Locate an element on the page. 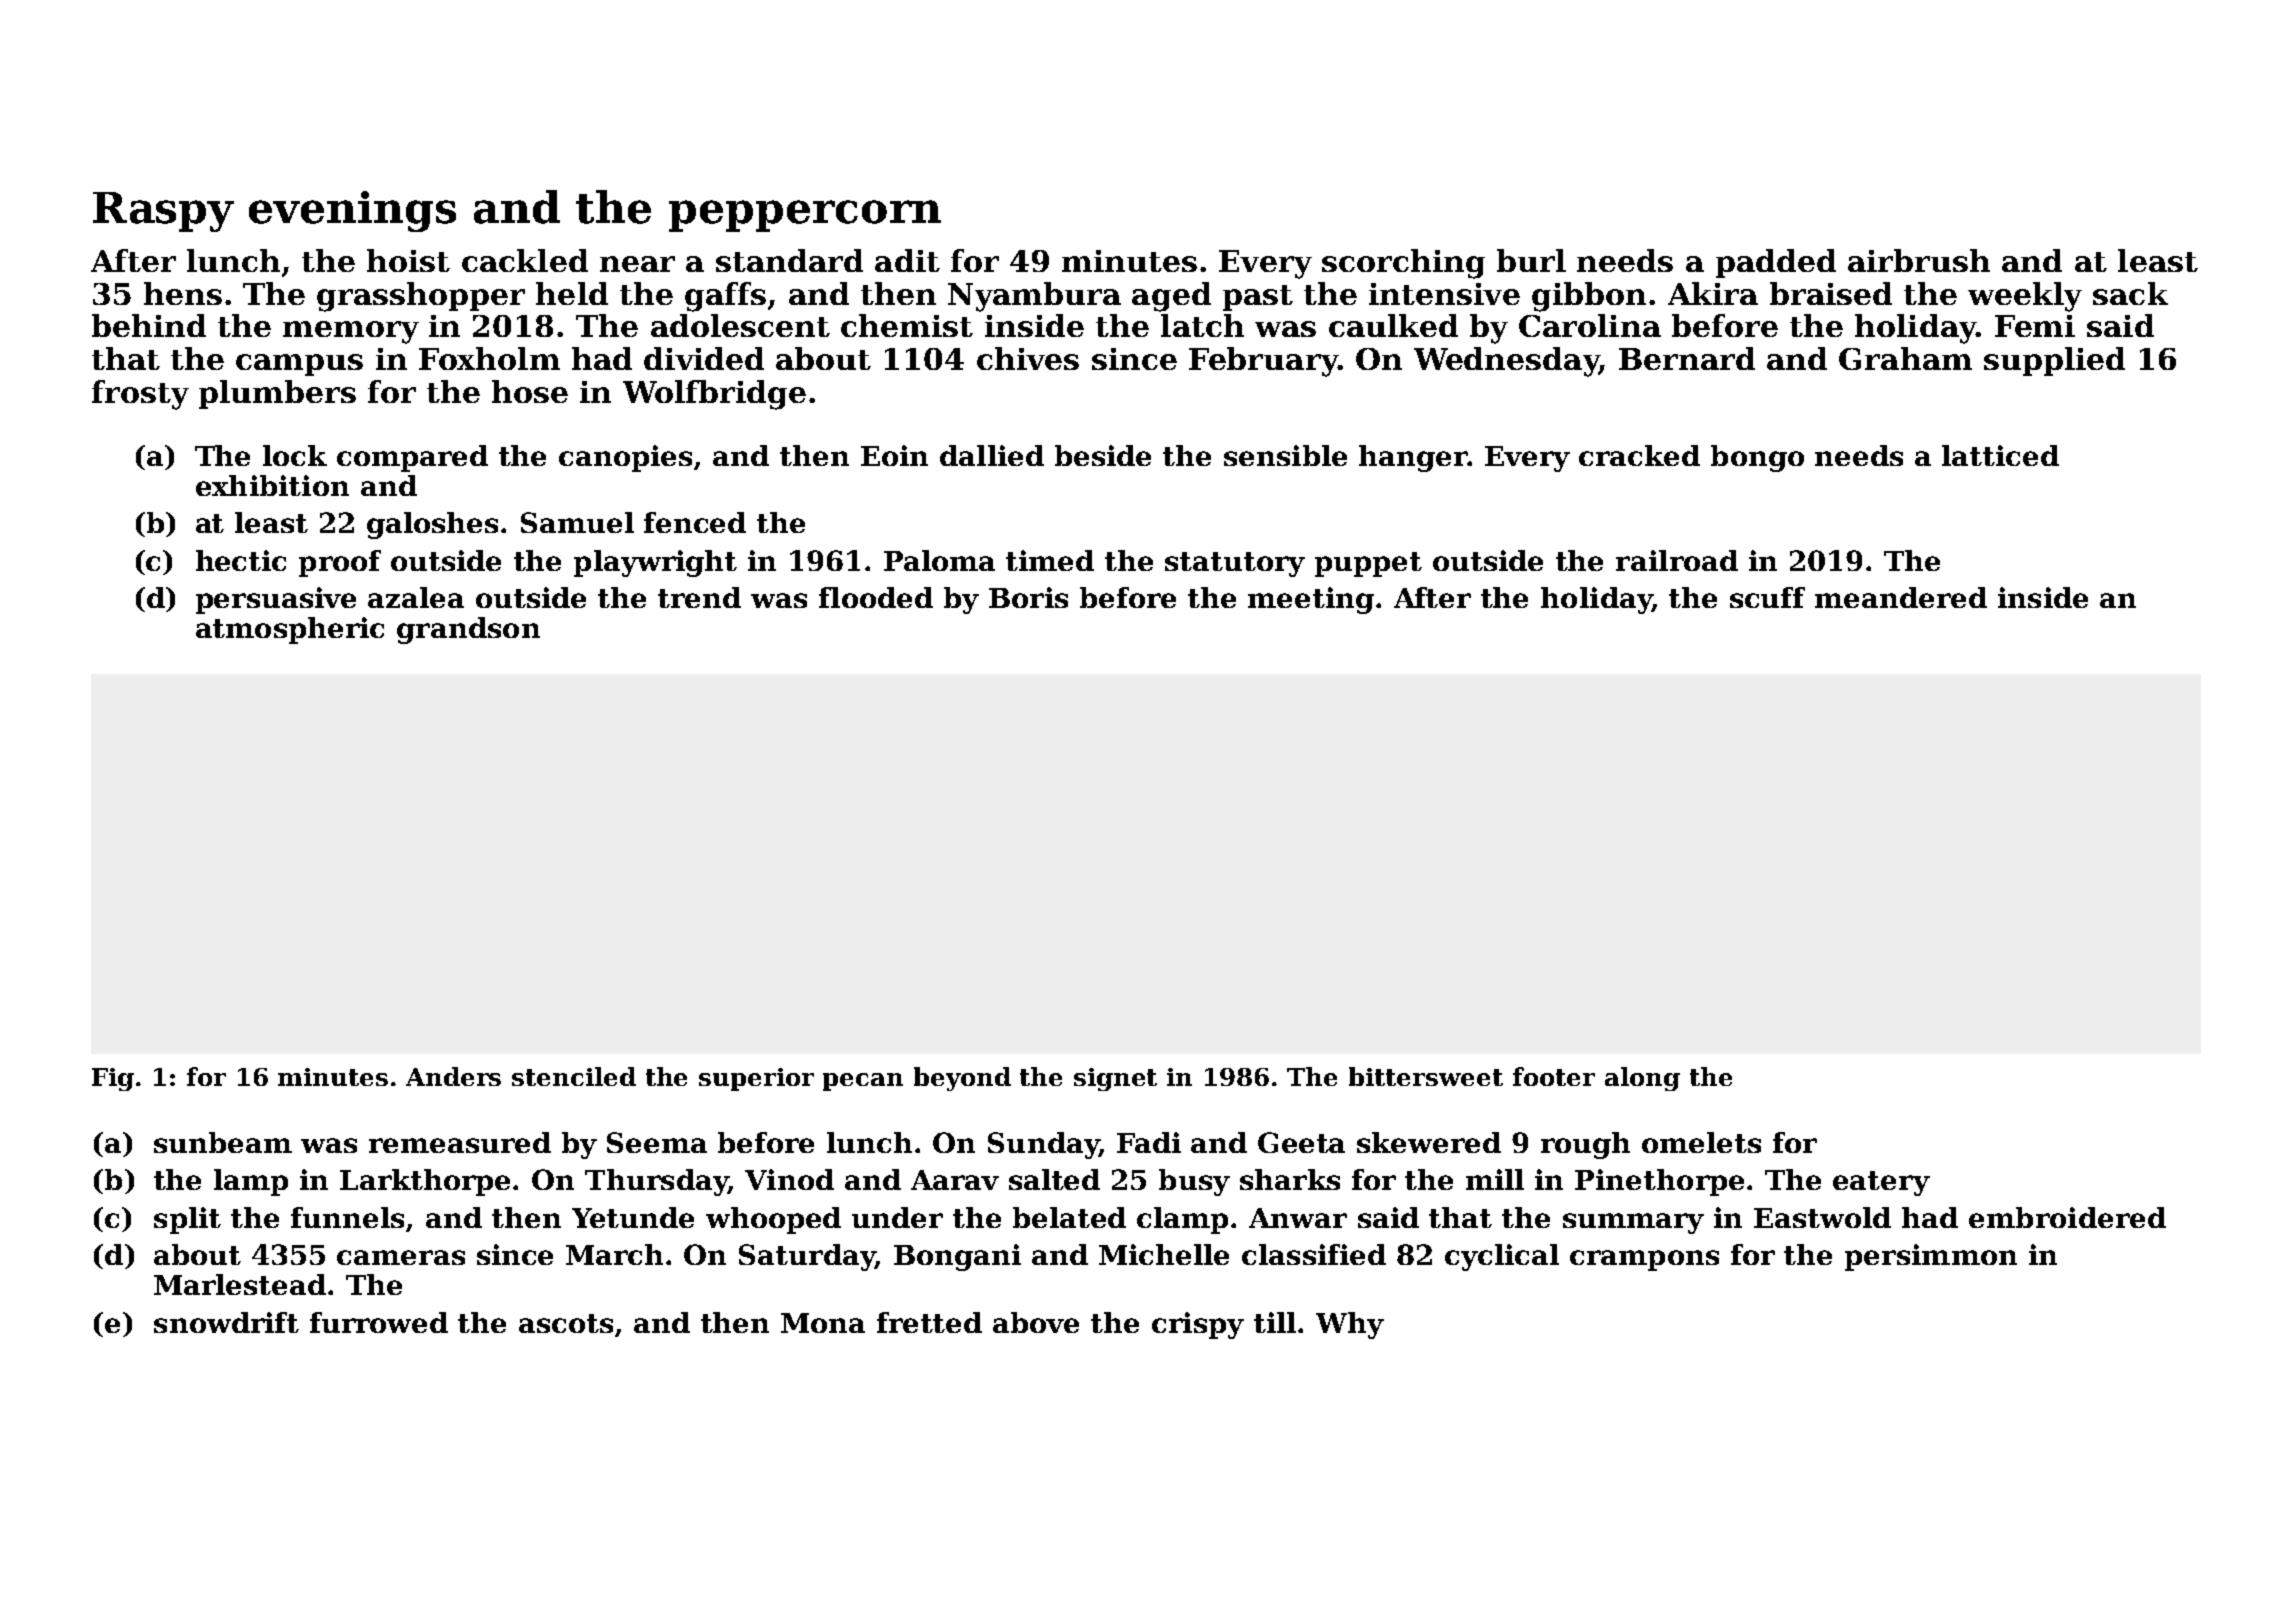  Bernard is located at coordinates (1687, 358).
